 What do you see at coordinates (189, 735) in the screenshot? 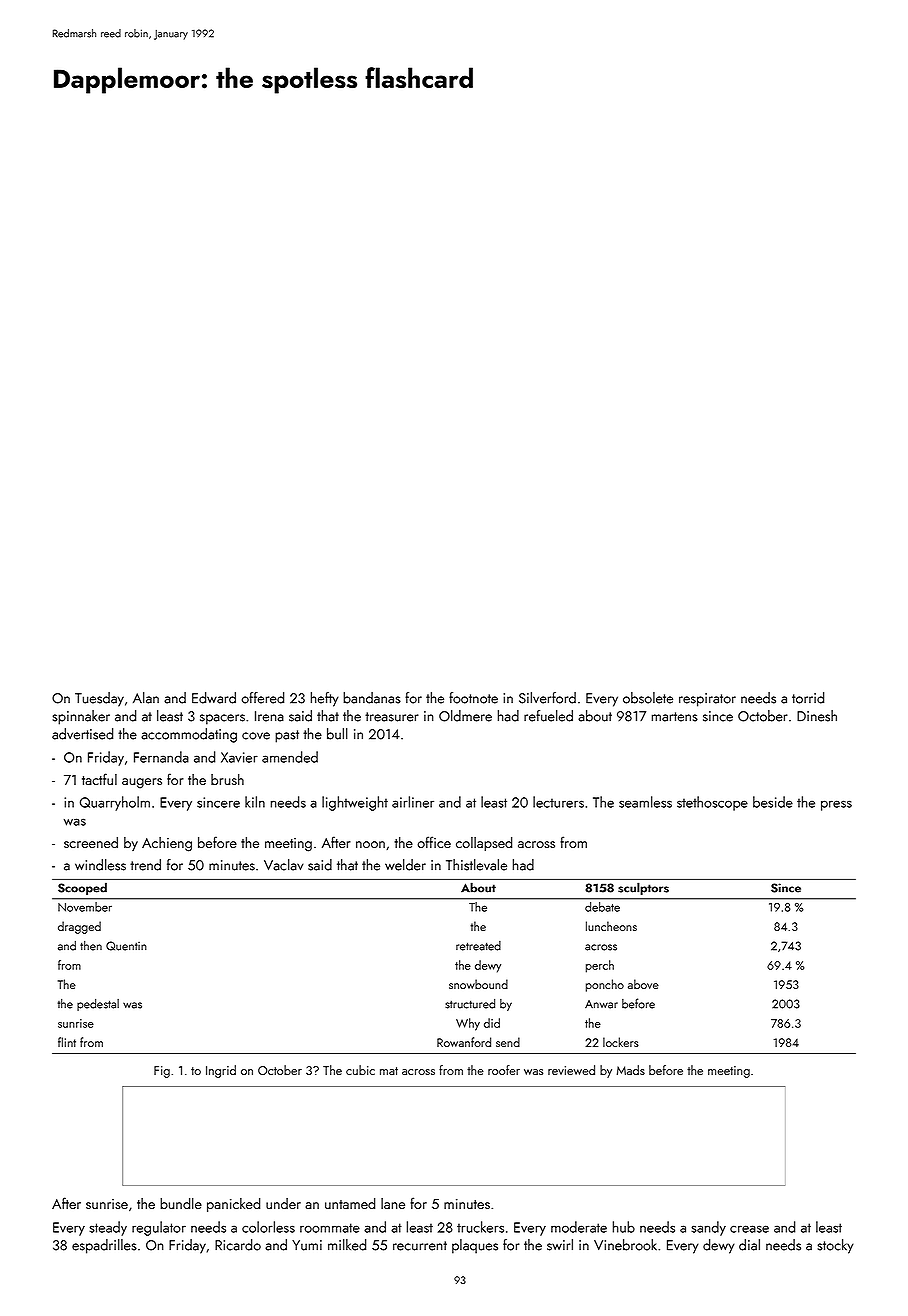
I see `accommodating` at bounding box center [189, 735].
